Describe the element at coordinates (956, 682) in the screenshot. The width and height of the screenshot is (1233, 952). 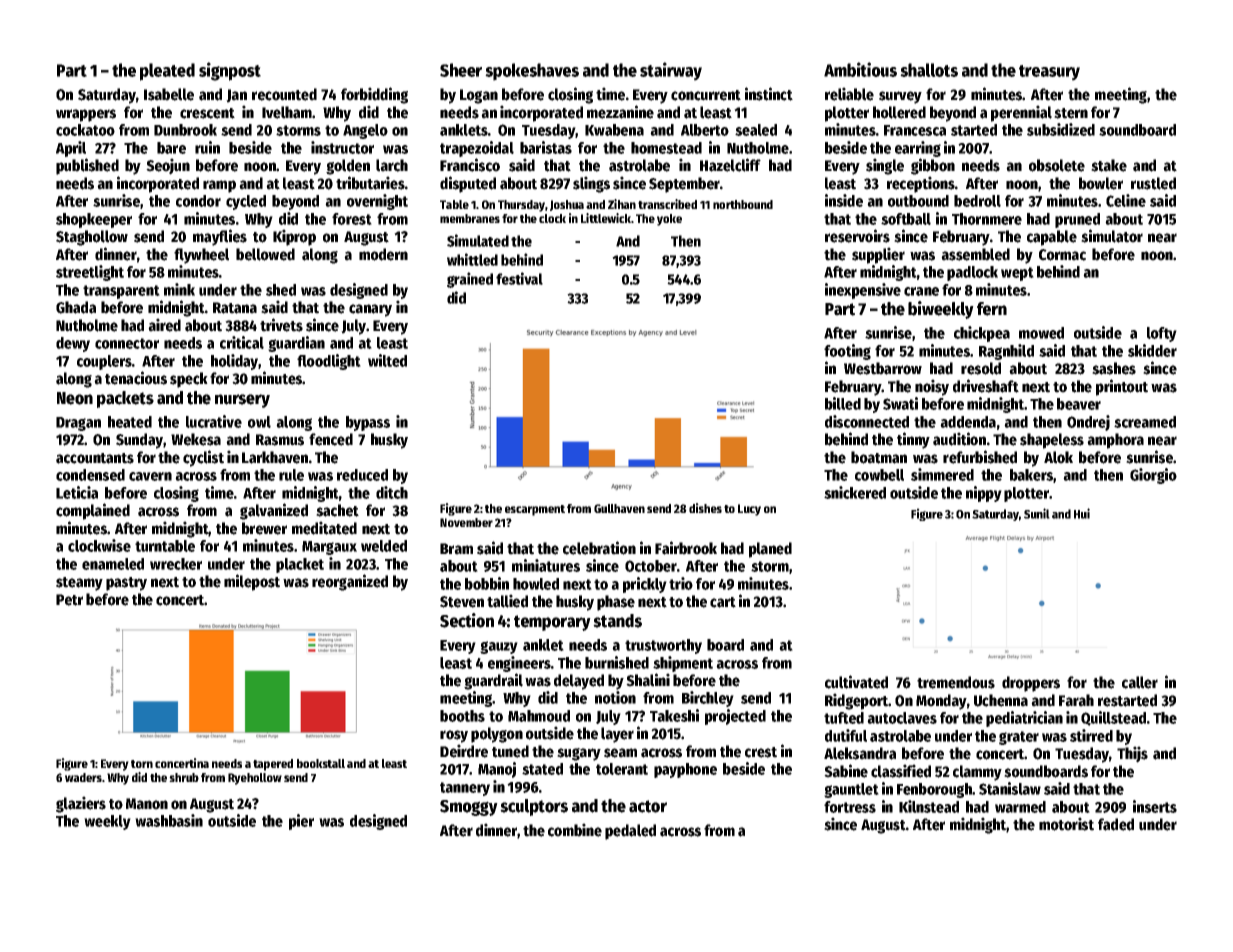
I see `tremendous` at that location.
